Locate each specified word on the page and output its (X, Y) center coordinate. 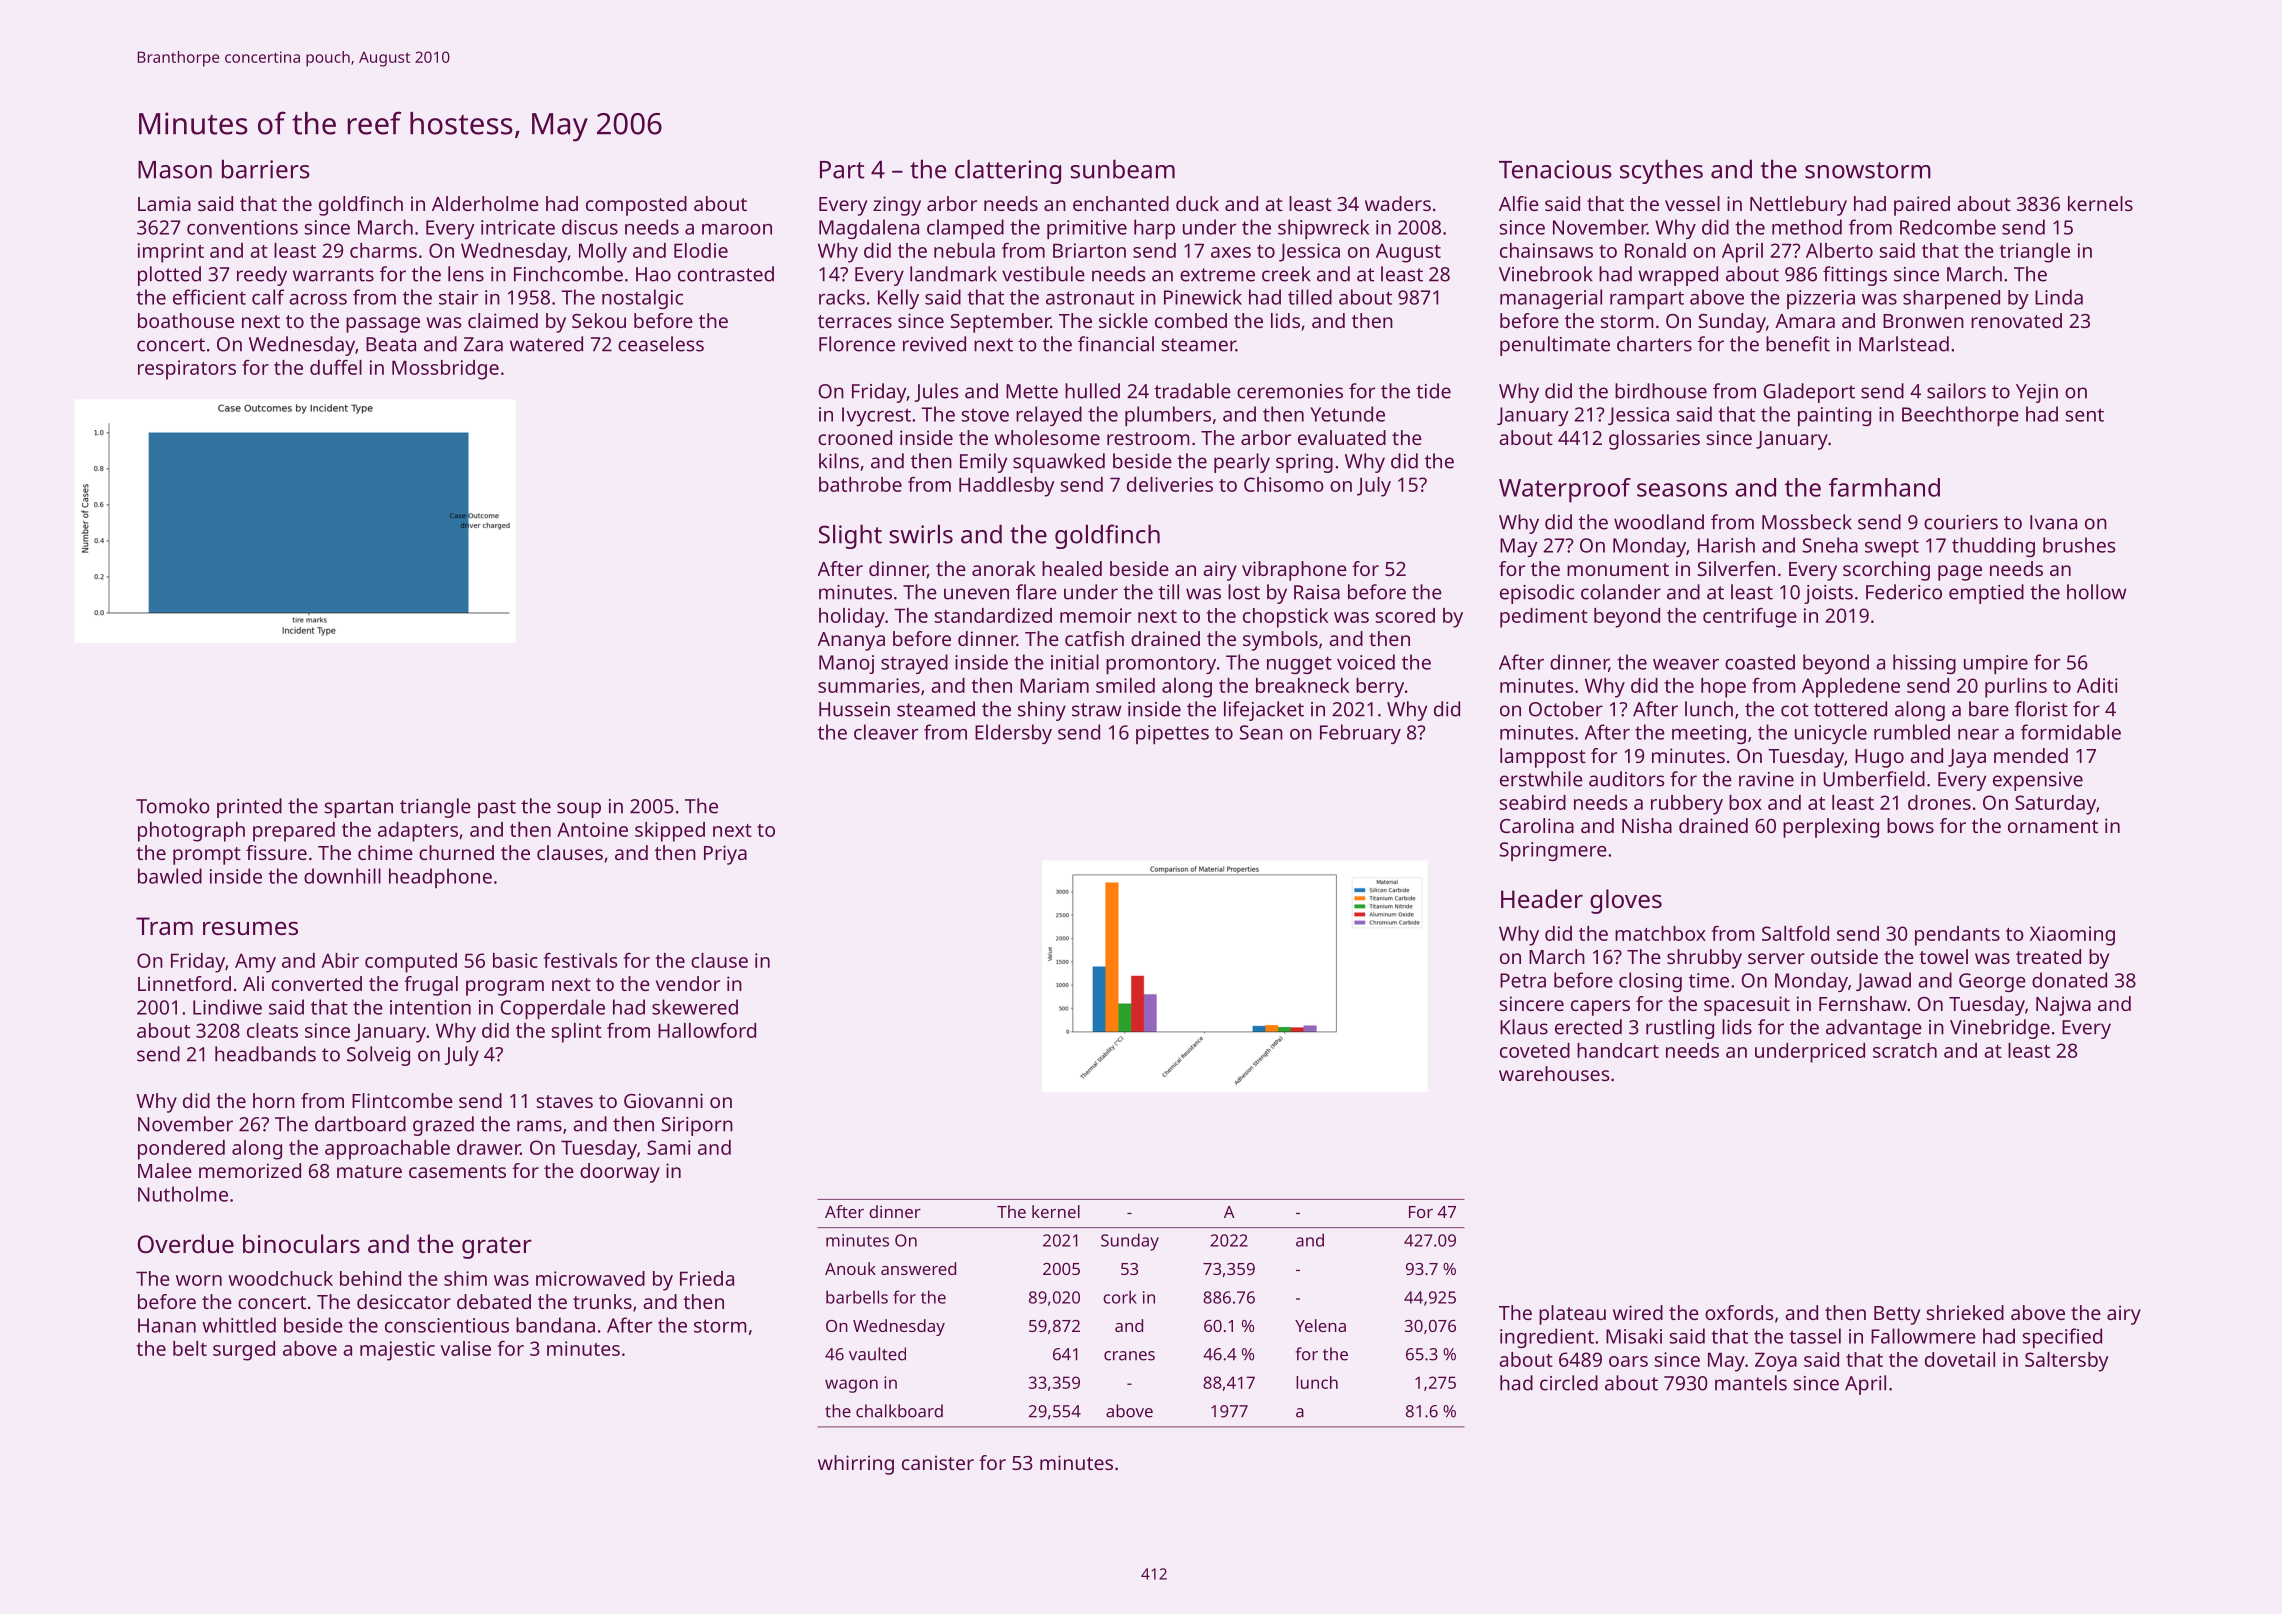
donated (2069, 980)
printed (249, 808)
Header (1542, 898)
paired (1922, 206)
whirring (856, 1465)
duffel (336, 367)
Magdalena (869, 229)
